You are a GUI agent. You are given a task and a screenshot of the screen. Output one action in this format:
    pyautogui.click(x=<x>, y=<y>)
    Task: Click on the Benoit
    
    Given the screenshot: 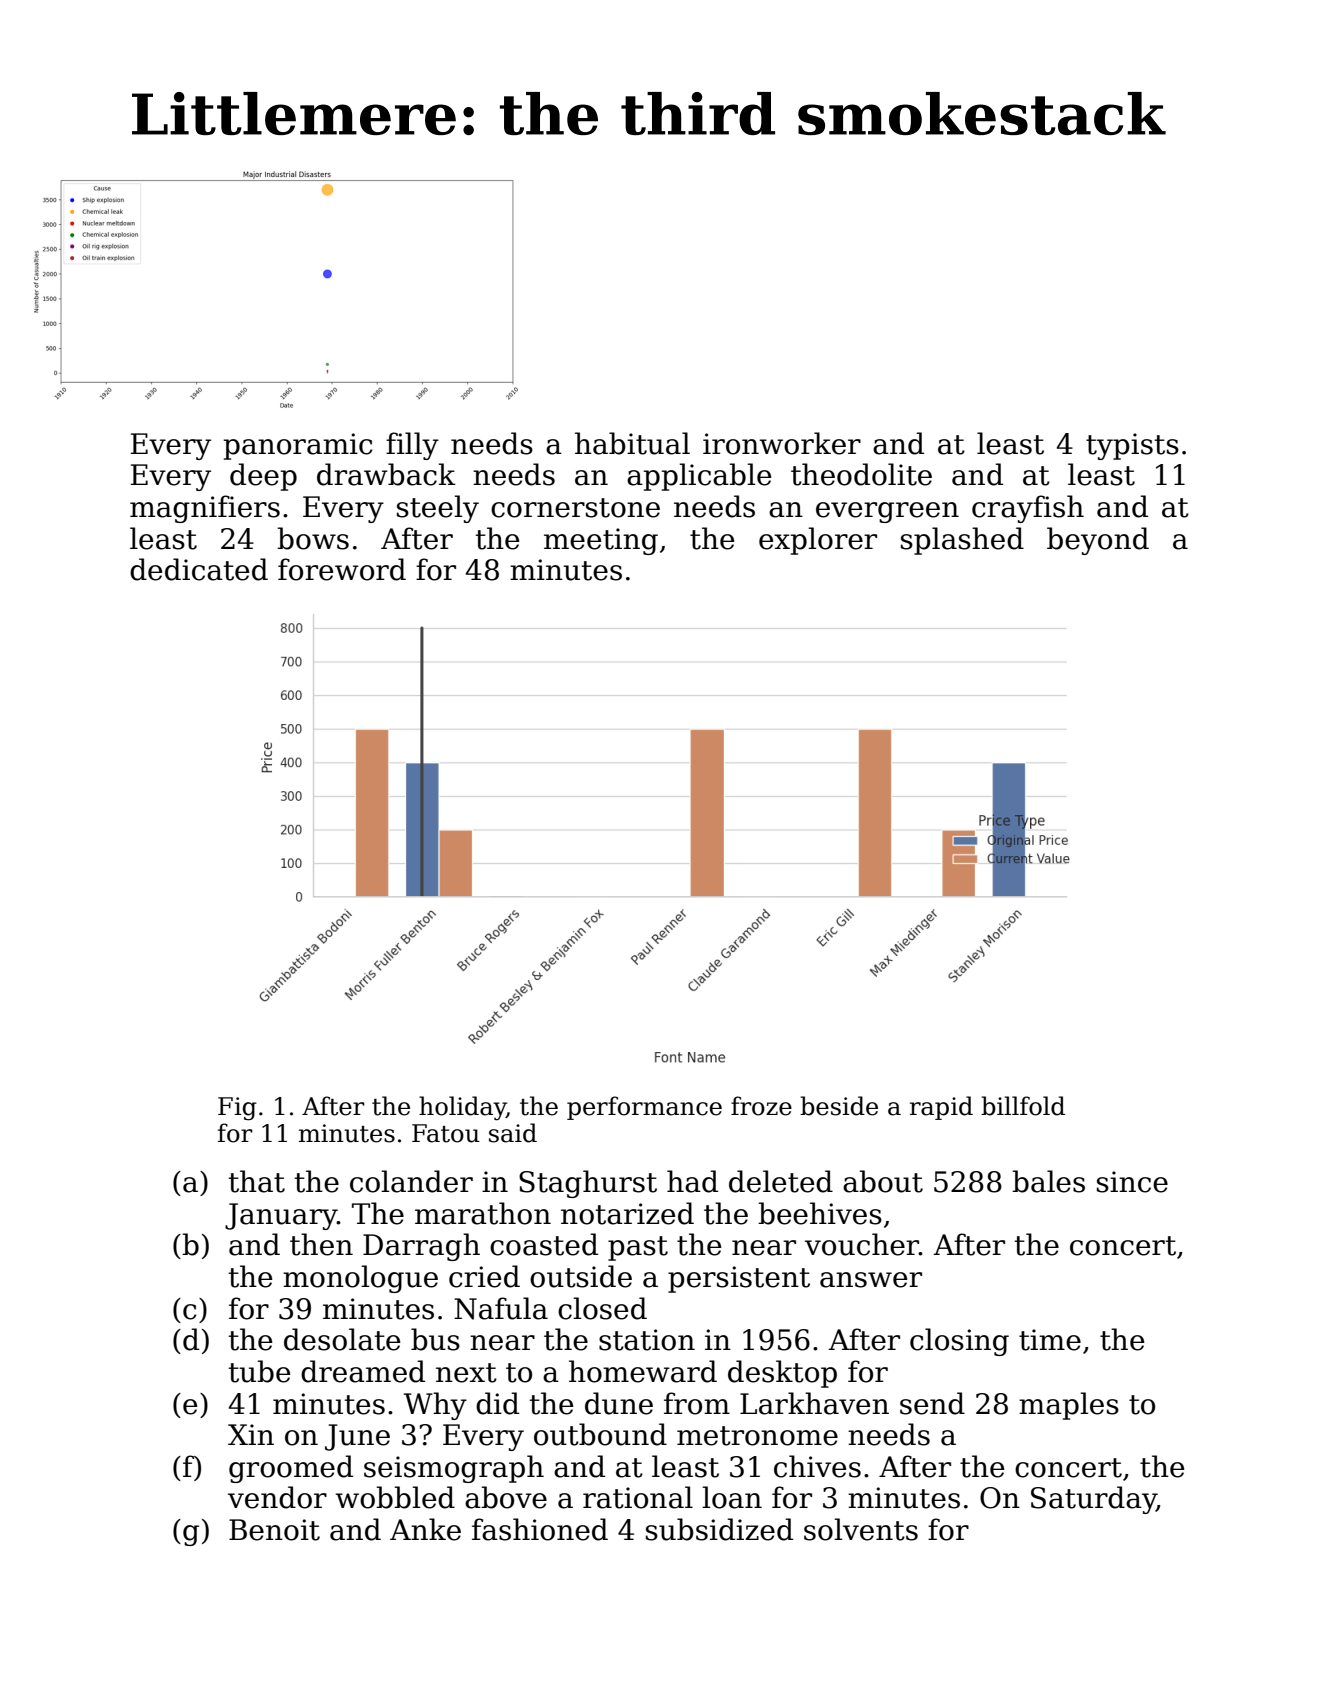 What is the action you would take?
    pyautogui.click(x=274, y=1530)
